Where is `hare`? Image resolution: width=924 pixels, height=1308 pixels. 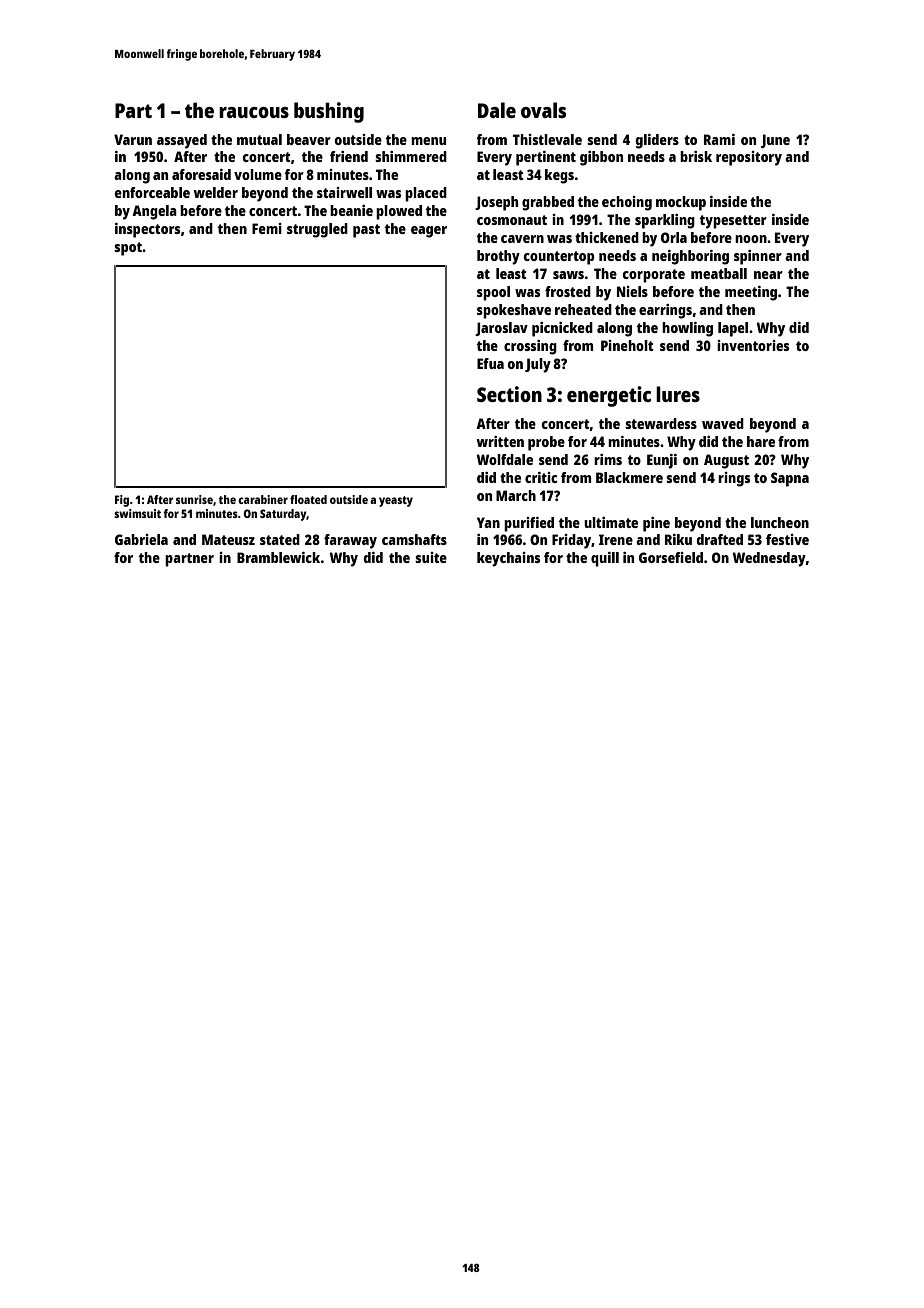 hare is located at coordinates (761, 441).
